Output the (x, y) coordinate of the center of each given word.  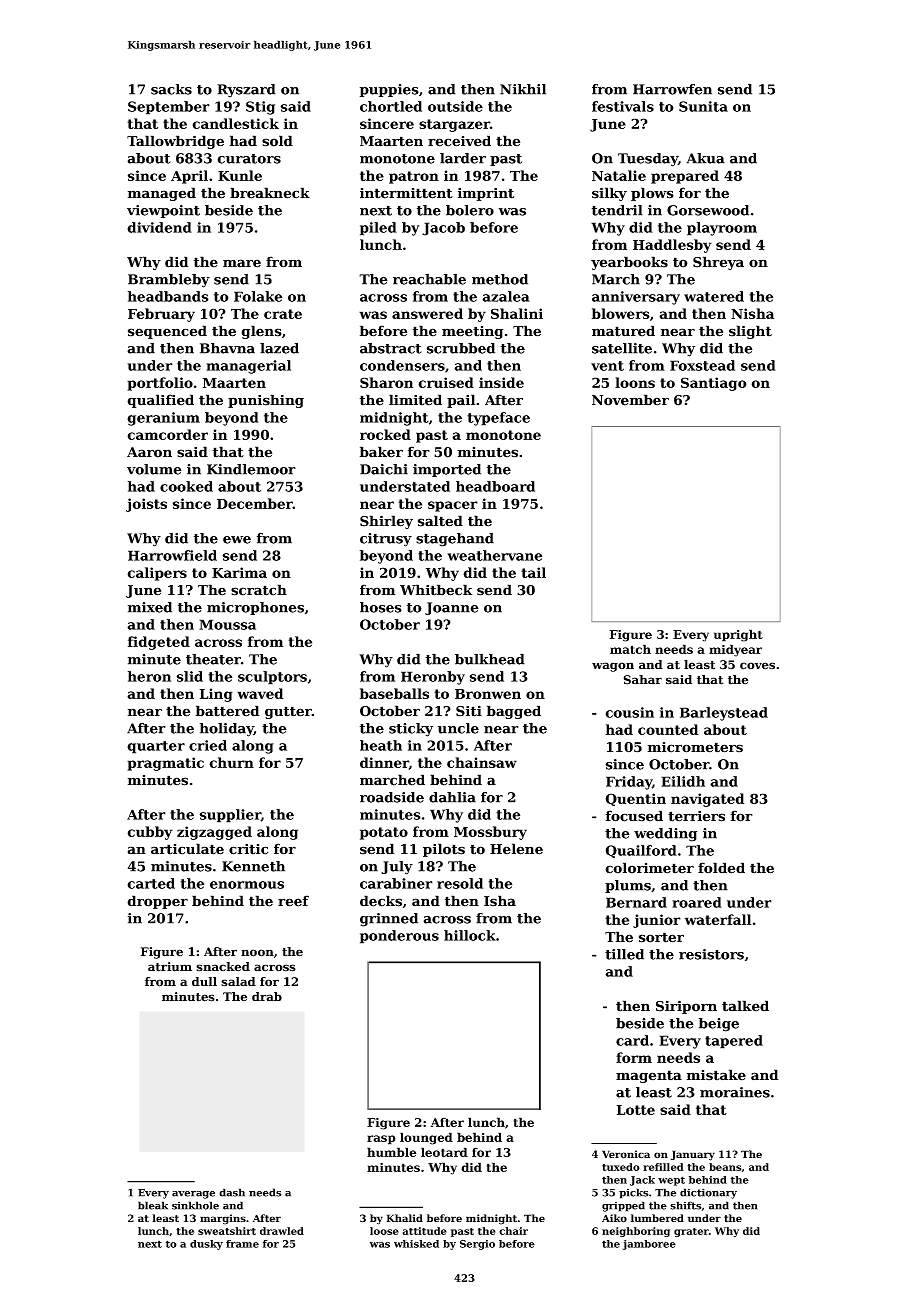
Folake (258, 296)
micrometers (695, 747)
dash (232, 1192)
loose (384, 1231)
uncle (458, 728)
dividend (159, 227)
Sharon (386, 382)
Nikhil (523, 89)
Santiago (714, 384)
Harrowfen (672, 89)
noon (257, 953)
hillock (470, 935)
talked (745, 1006)
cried (208, 745)
